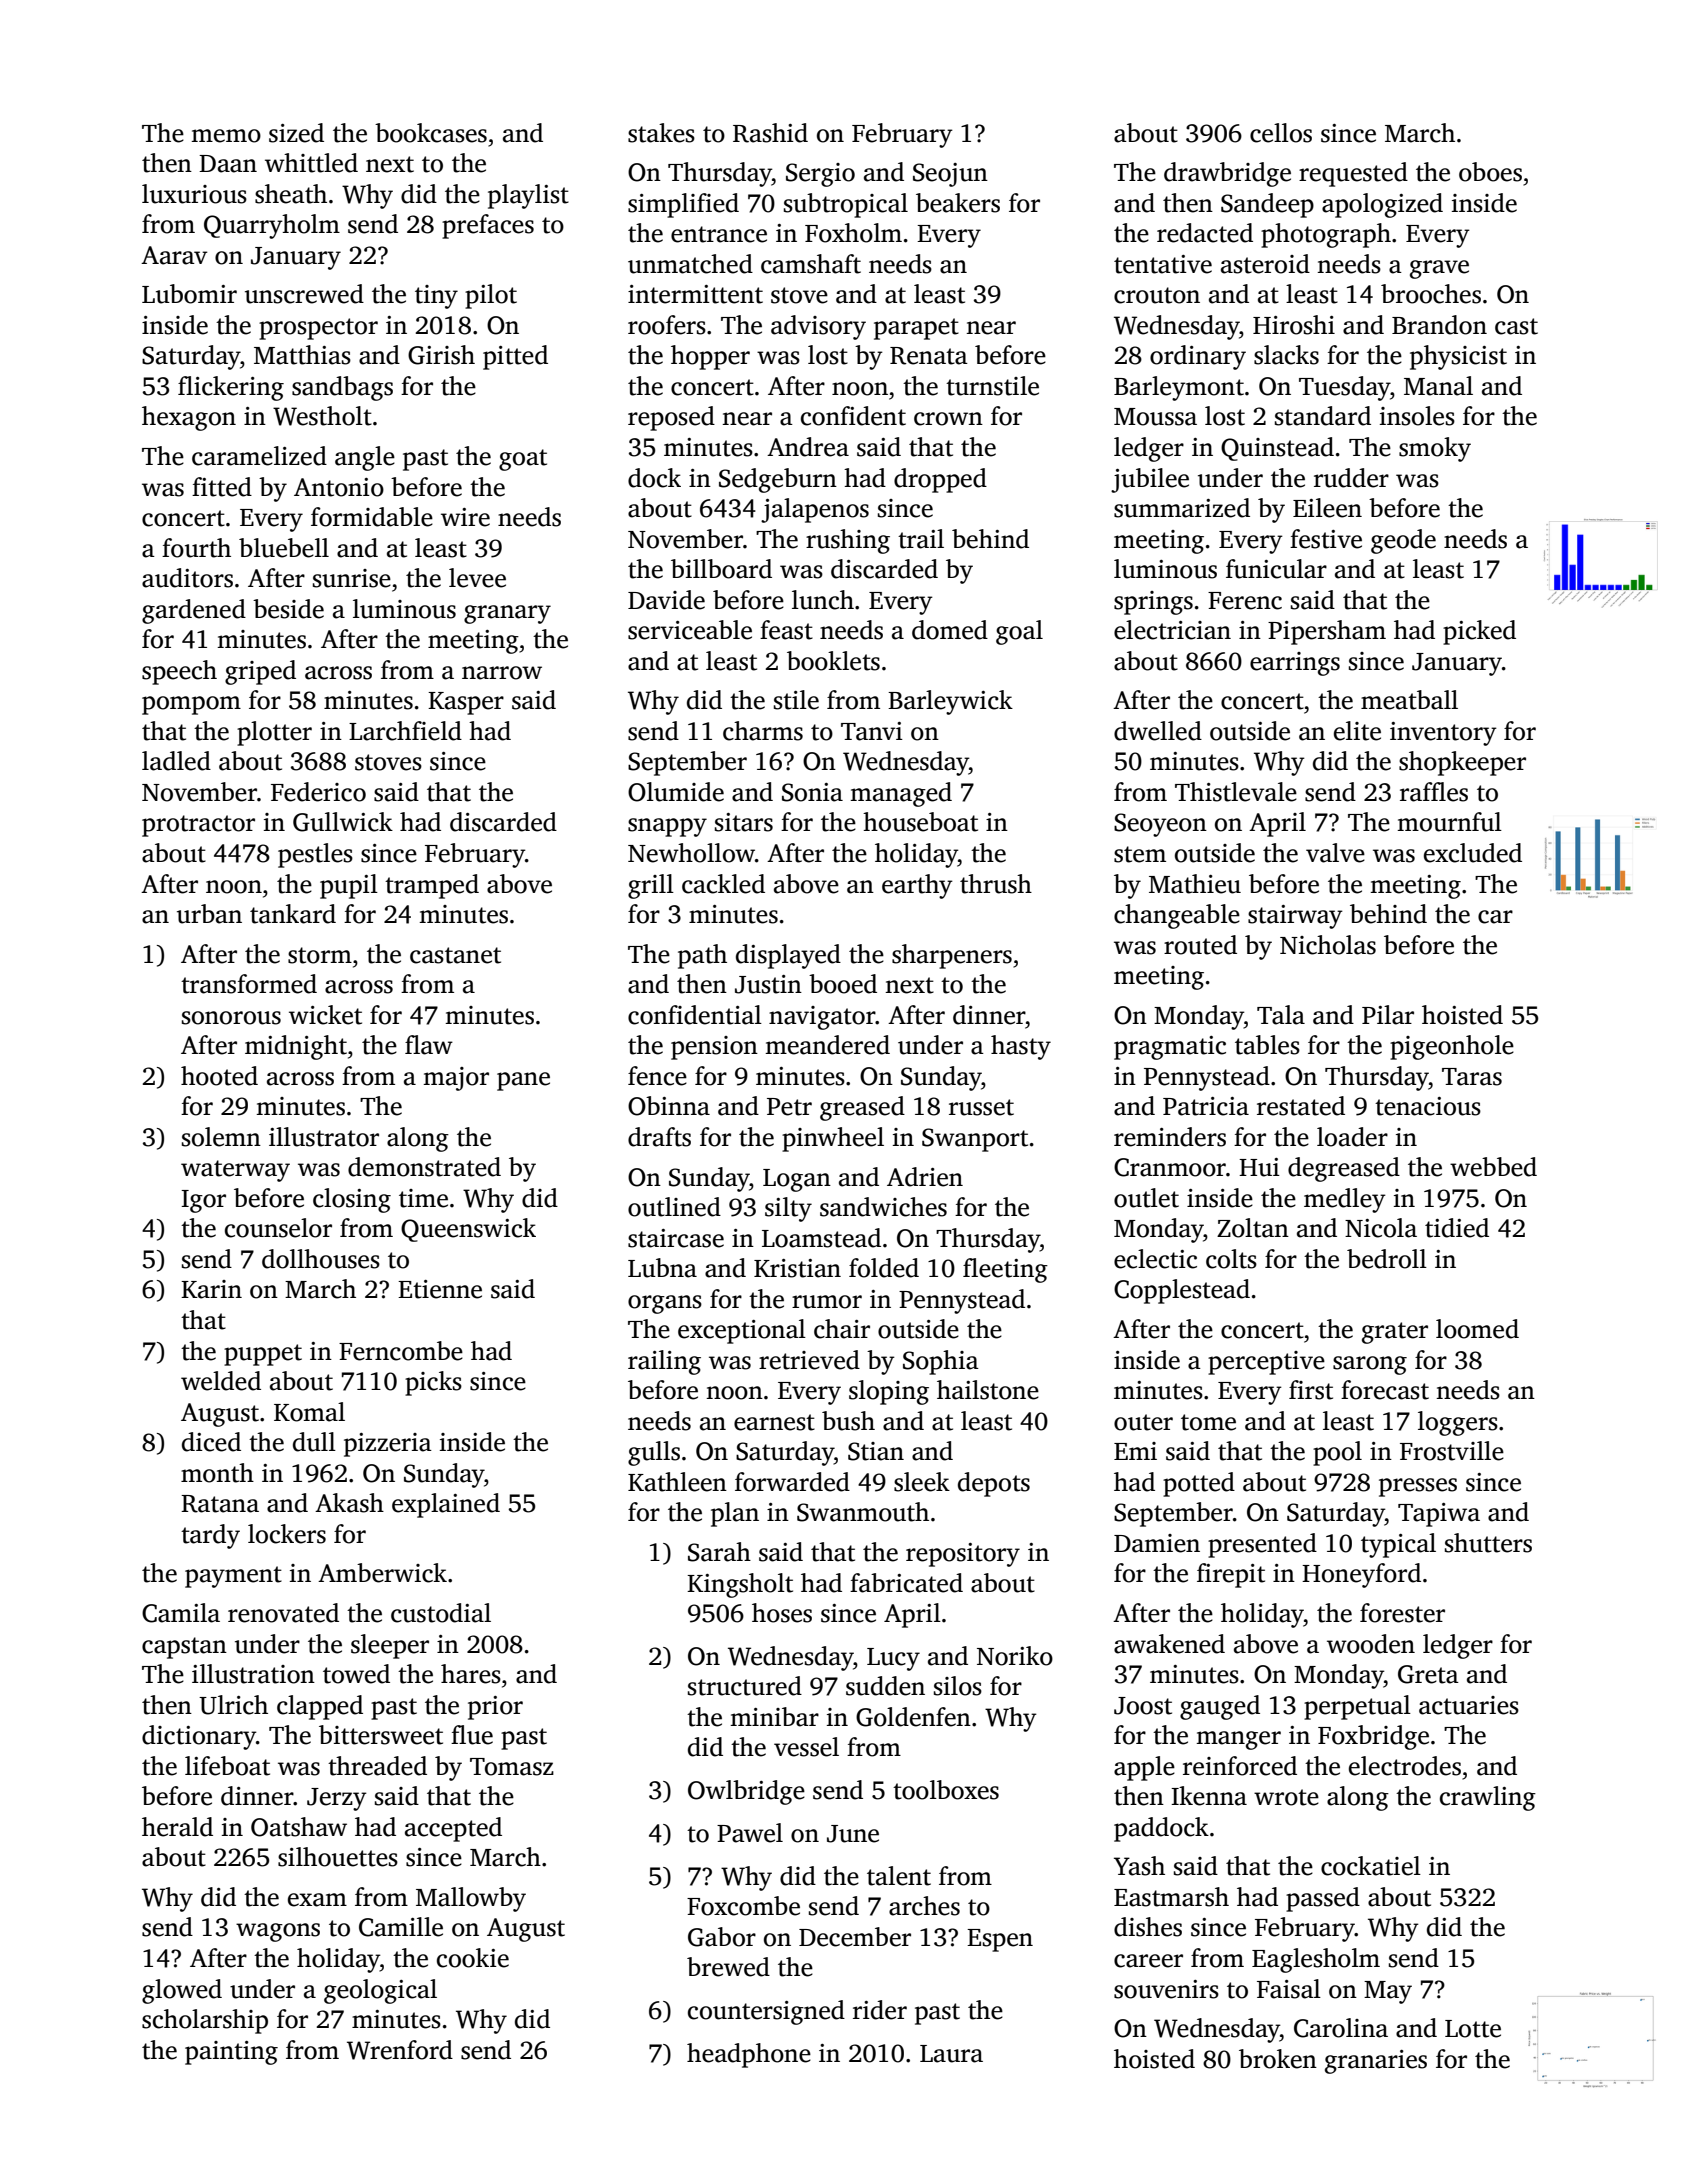  I want to click on Foxcombe, so click(743, 1906).
